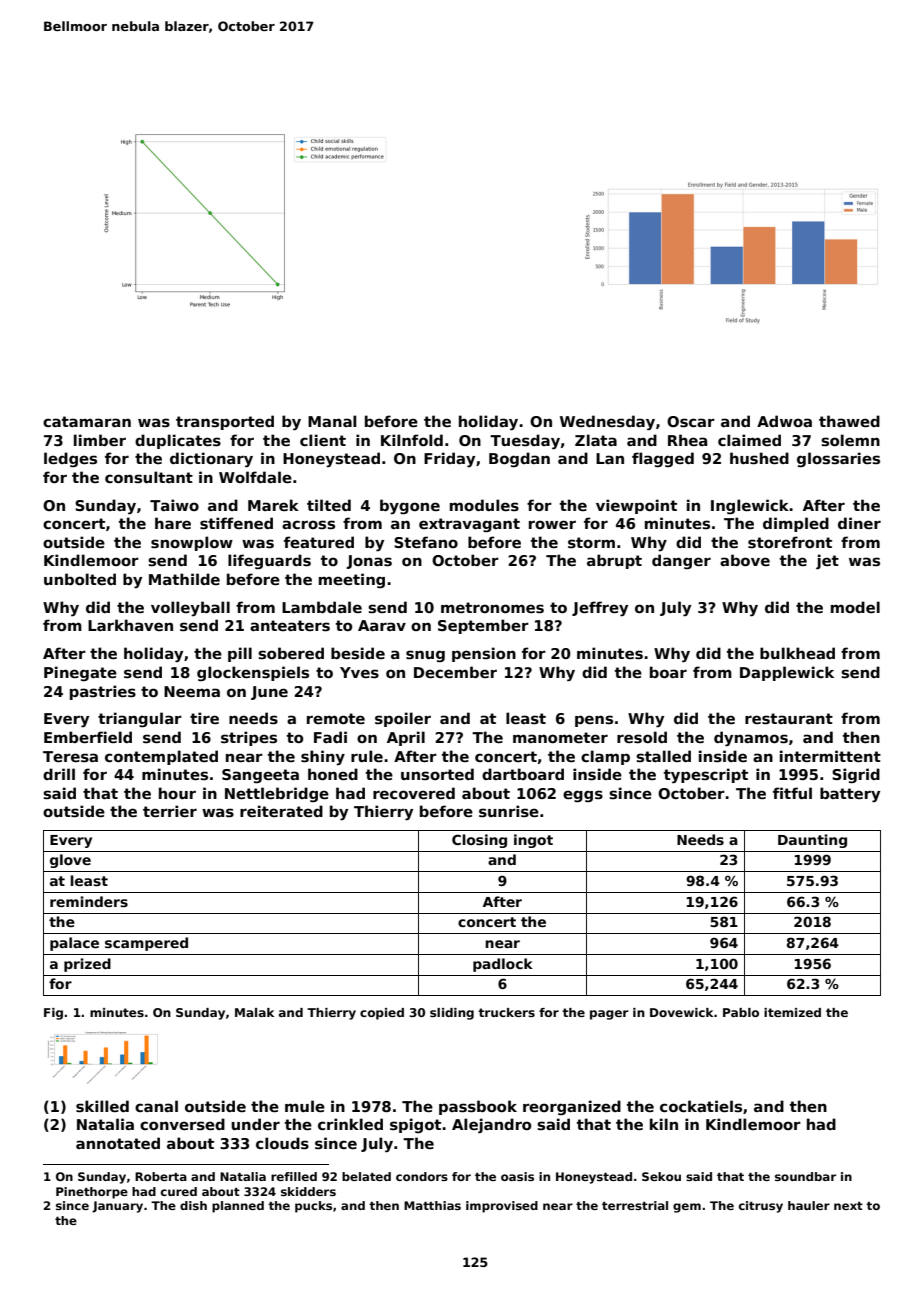  What do you see at coordinates (273, 505) in the screenshot?
I see `Marek` at bounding box center [273, 505].
